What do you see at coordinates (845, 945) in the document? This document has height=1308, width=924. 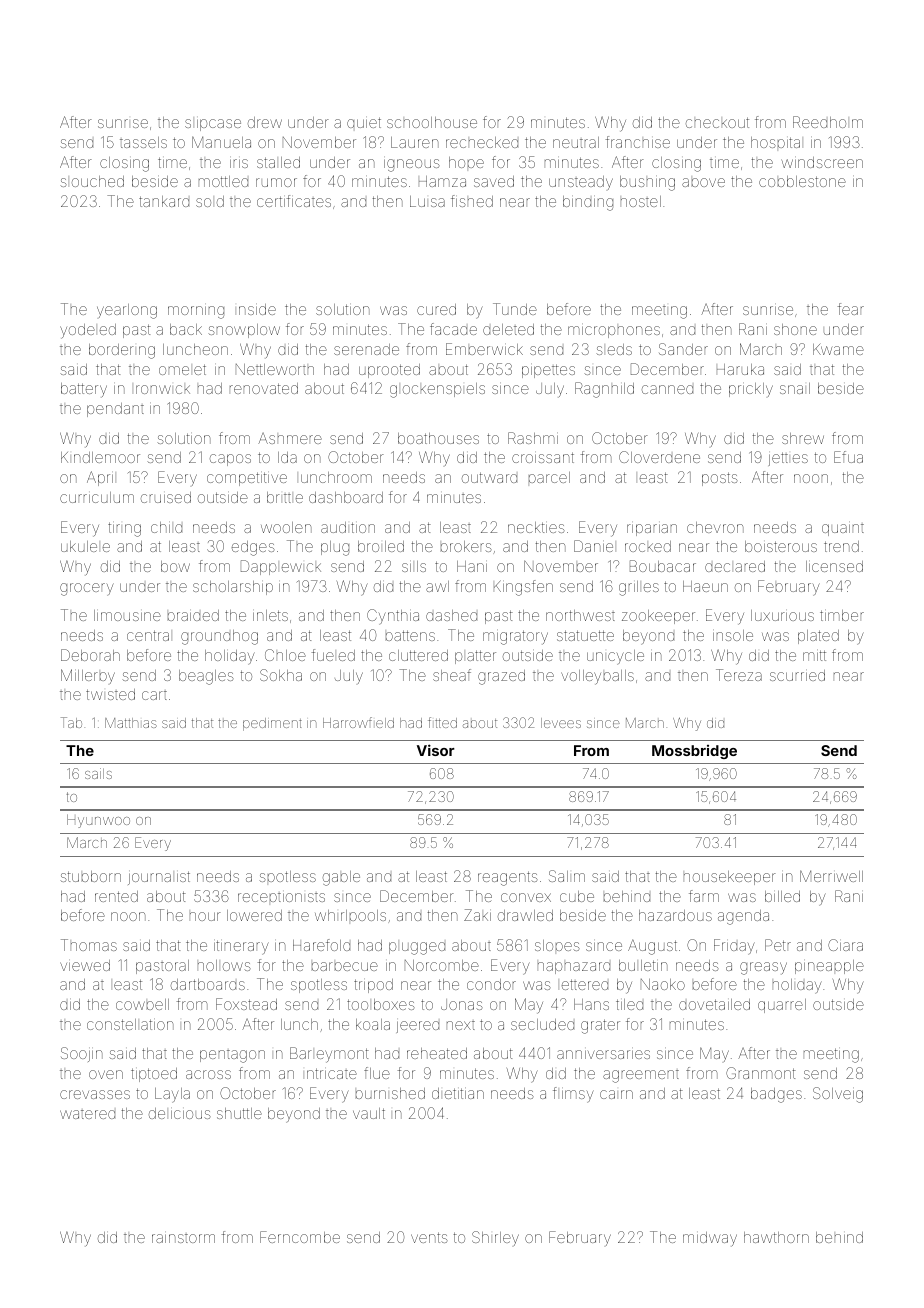 I see `Ciara` at bounding box center [845, 945].
